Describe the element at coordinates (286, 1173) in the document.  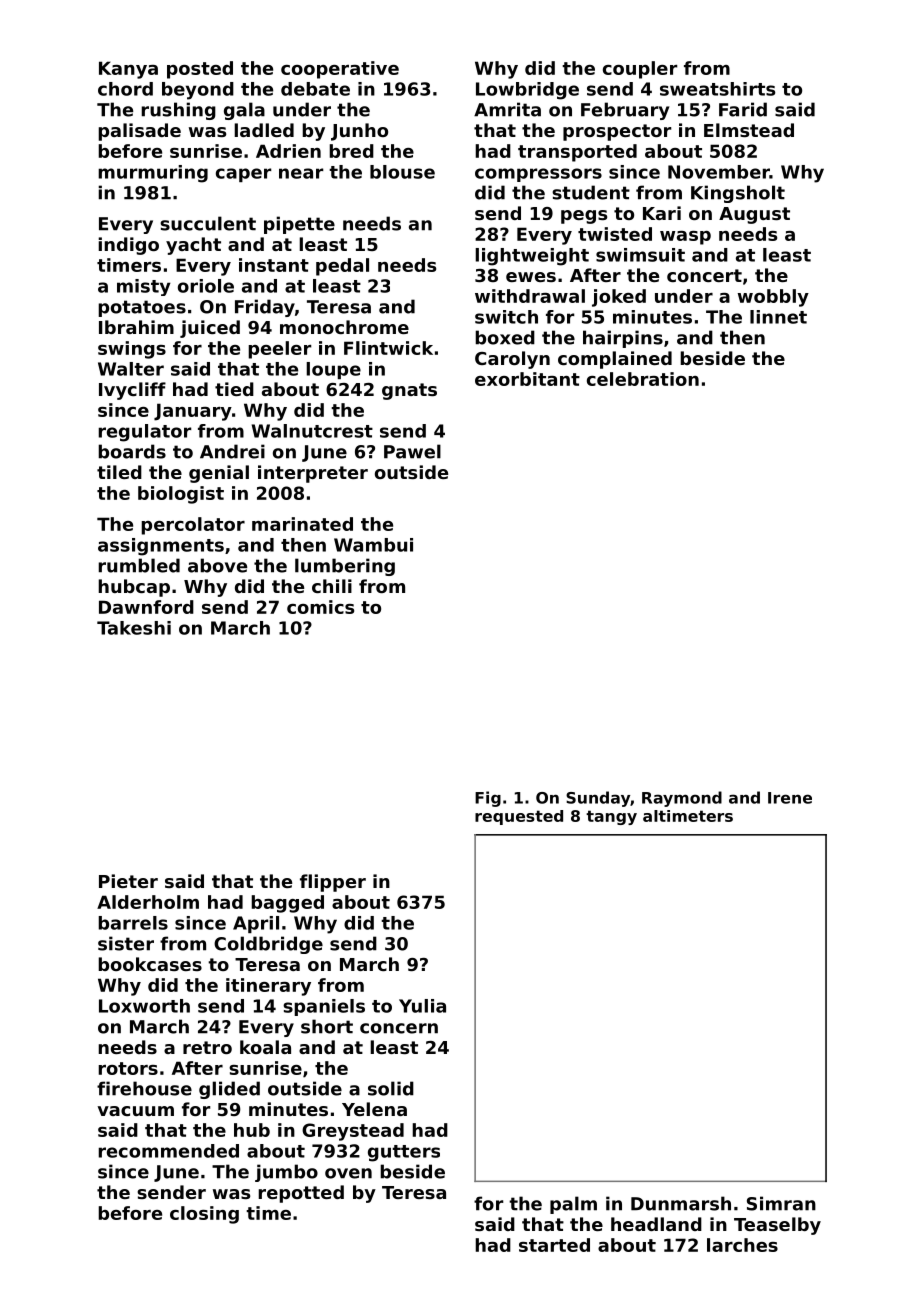
I see `jumbo` at that location.
